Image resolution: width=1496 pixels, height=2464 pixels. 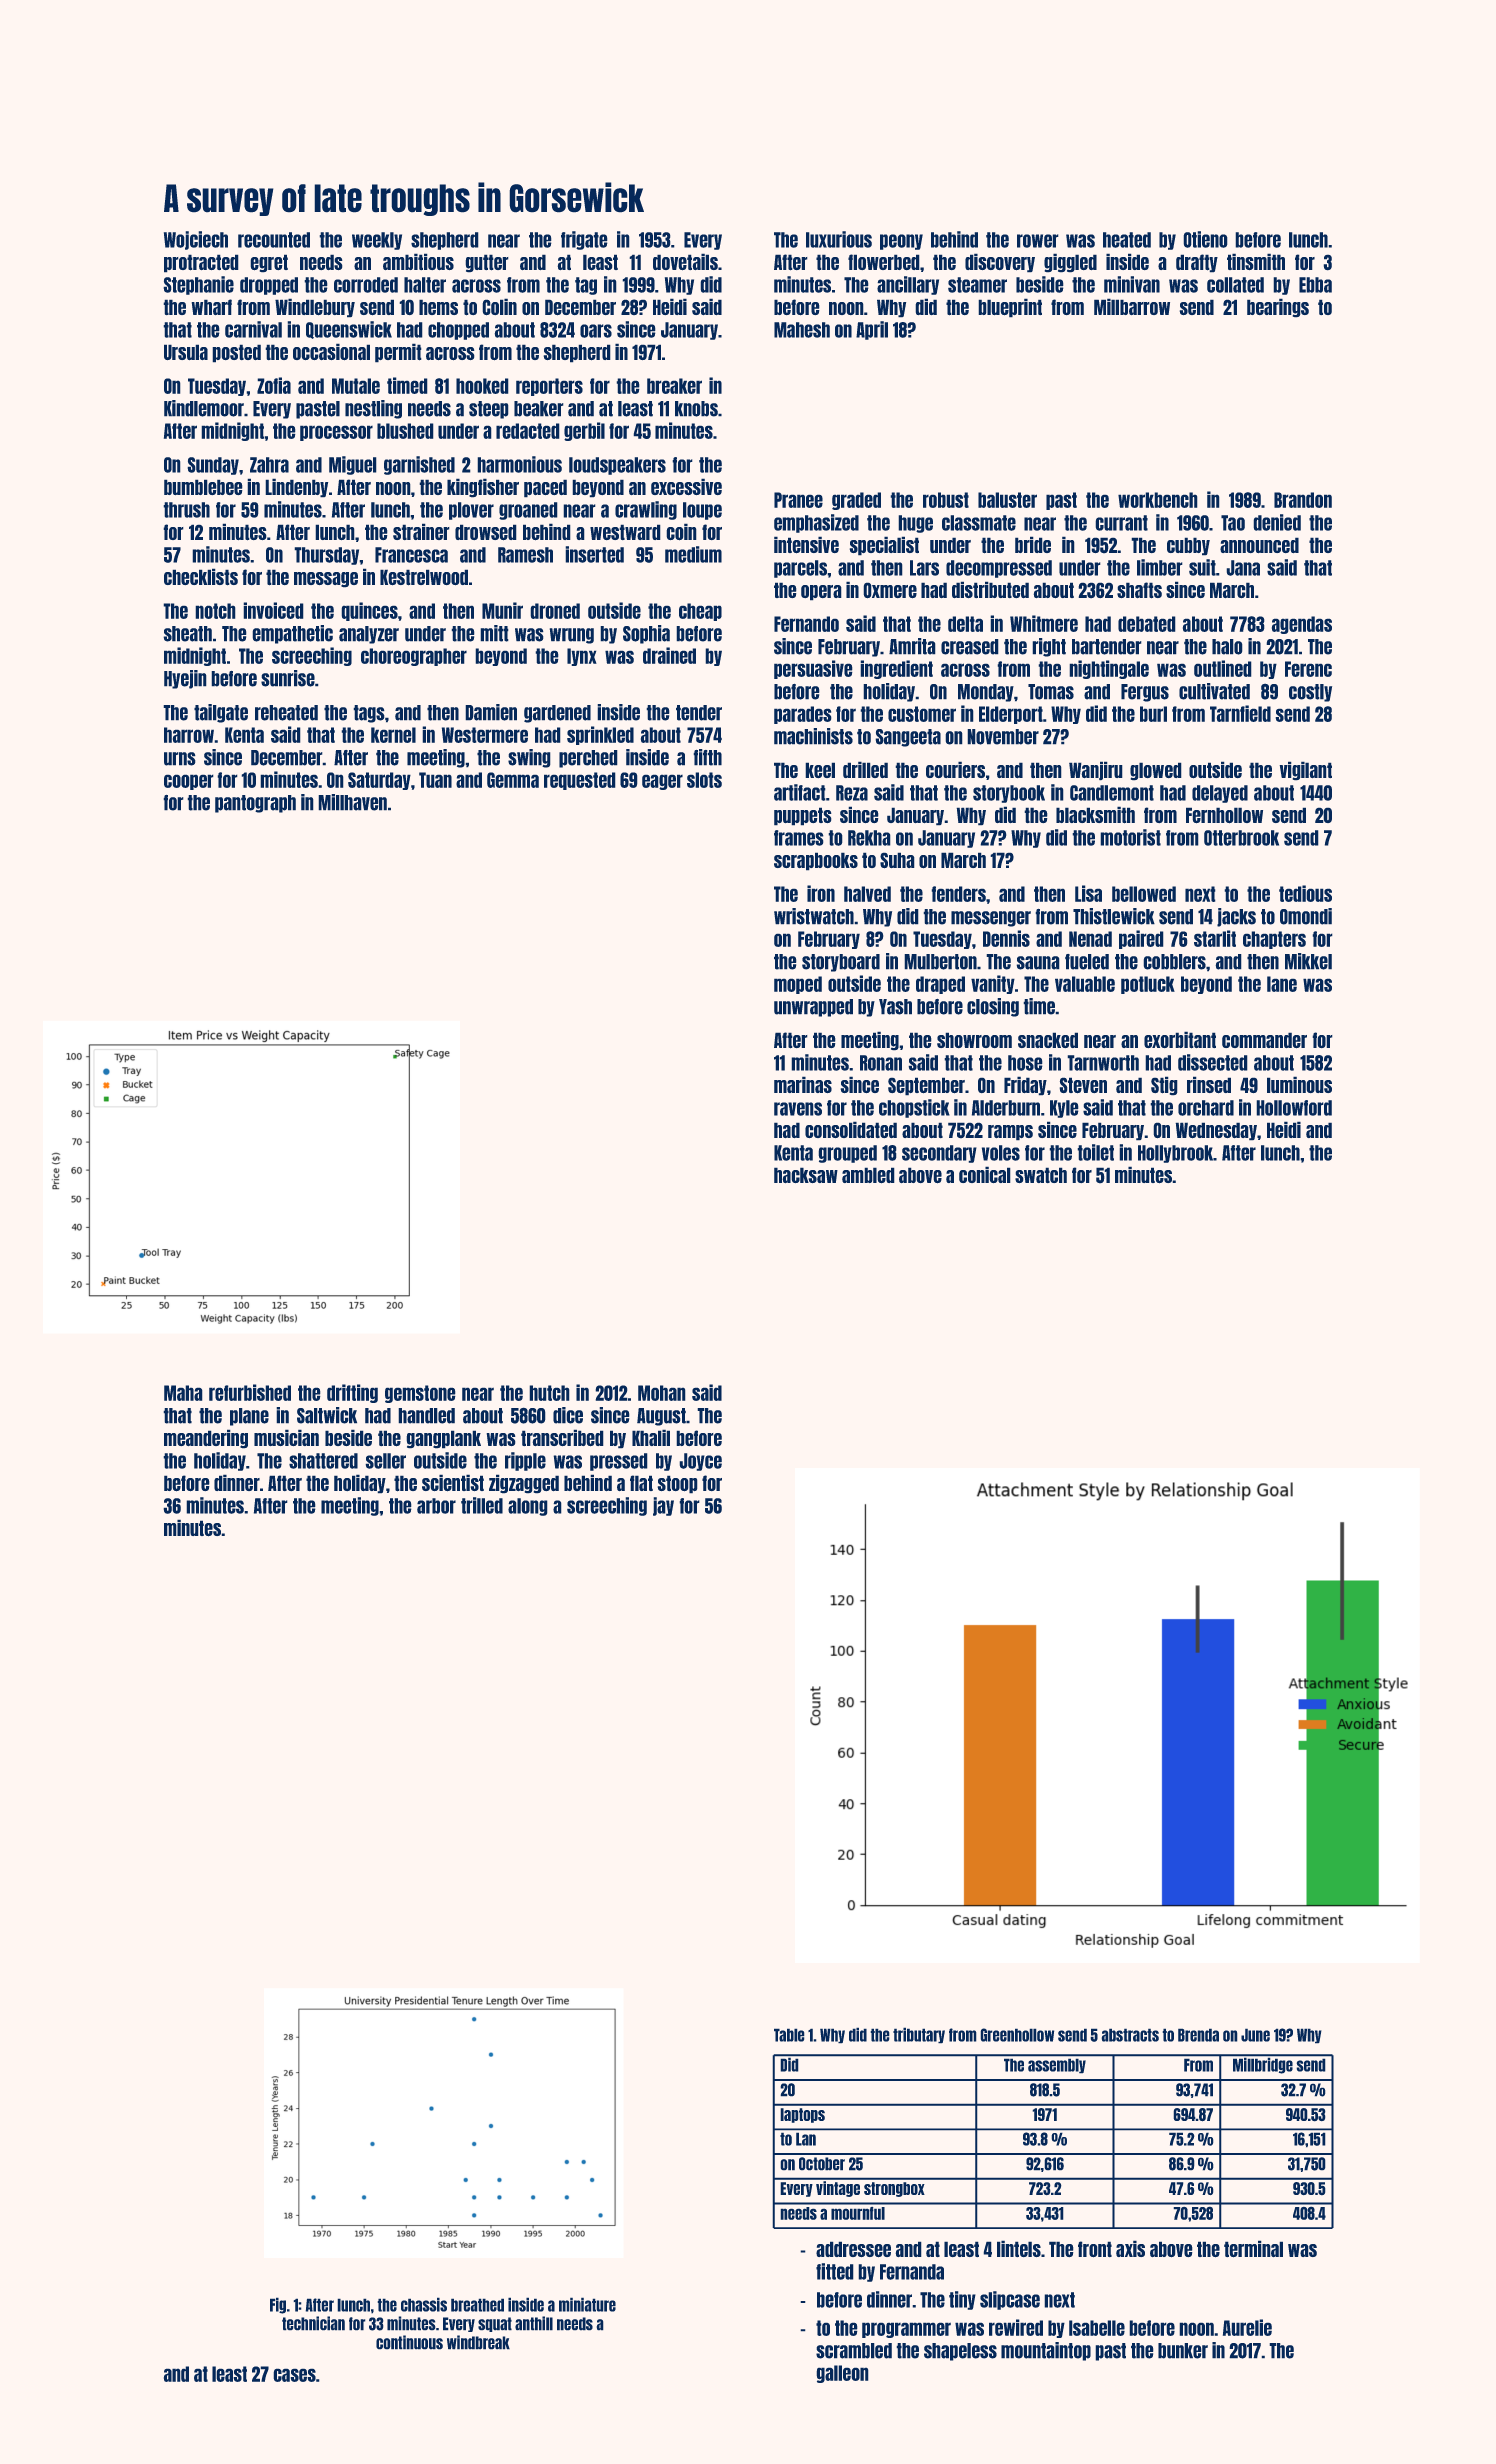 I want to click on Sophia, so click(x=646, y=634).
